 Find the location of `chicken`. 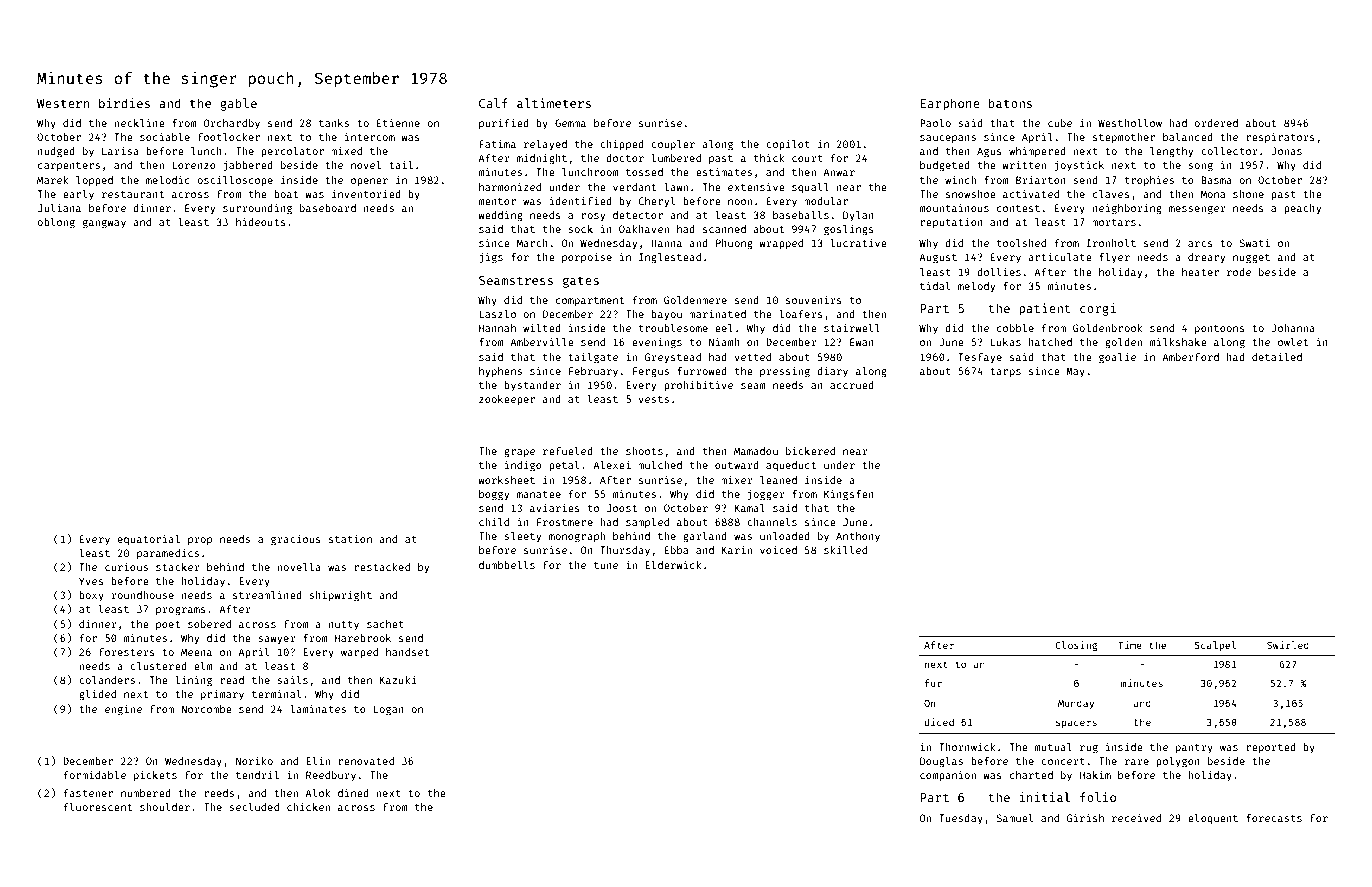

chicken is located at coordinates (308, 807).
